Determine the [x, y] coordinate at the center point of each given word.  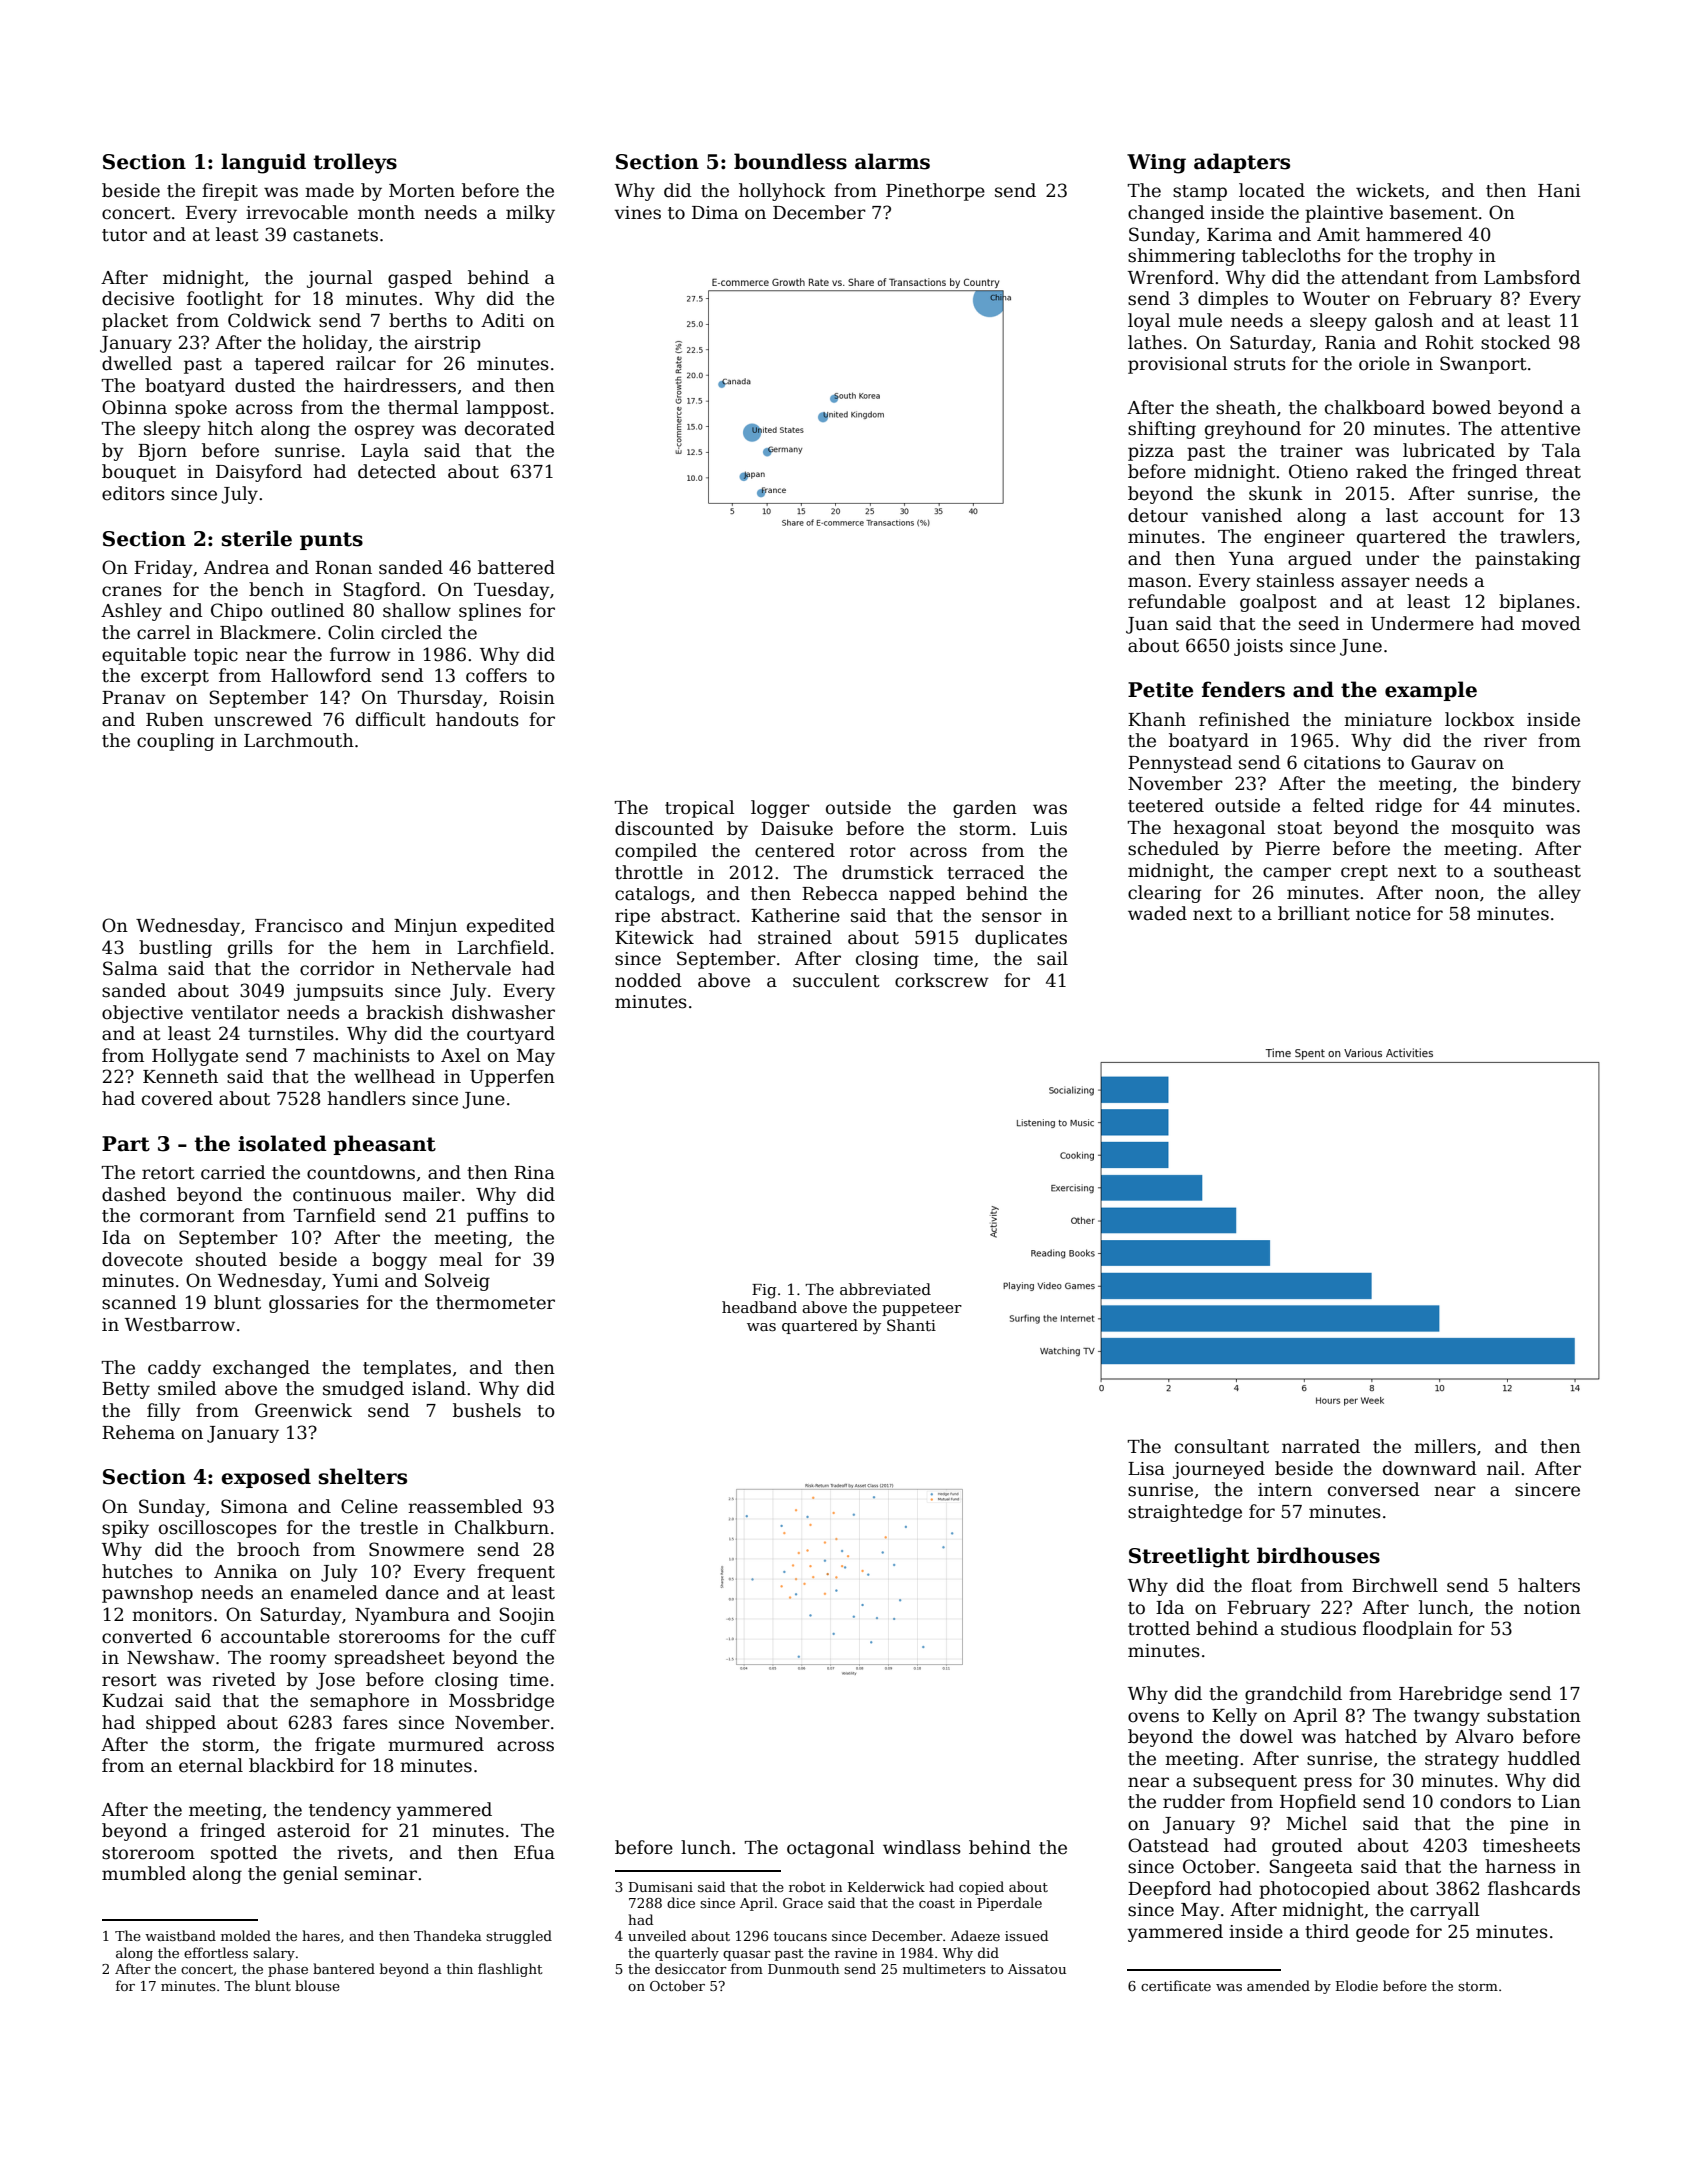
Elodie [1357, 1985]
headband [759, 1307]
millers [1445, 1446]
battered [516, 567]
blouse [317, 1985]
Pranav [134, 698]
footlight [225, 300]
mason [1157, 582]
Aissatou [1037, 1969]
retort [168, 1173]
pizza [1151, 452]
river [1505, 741]
